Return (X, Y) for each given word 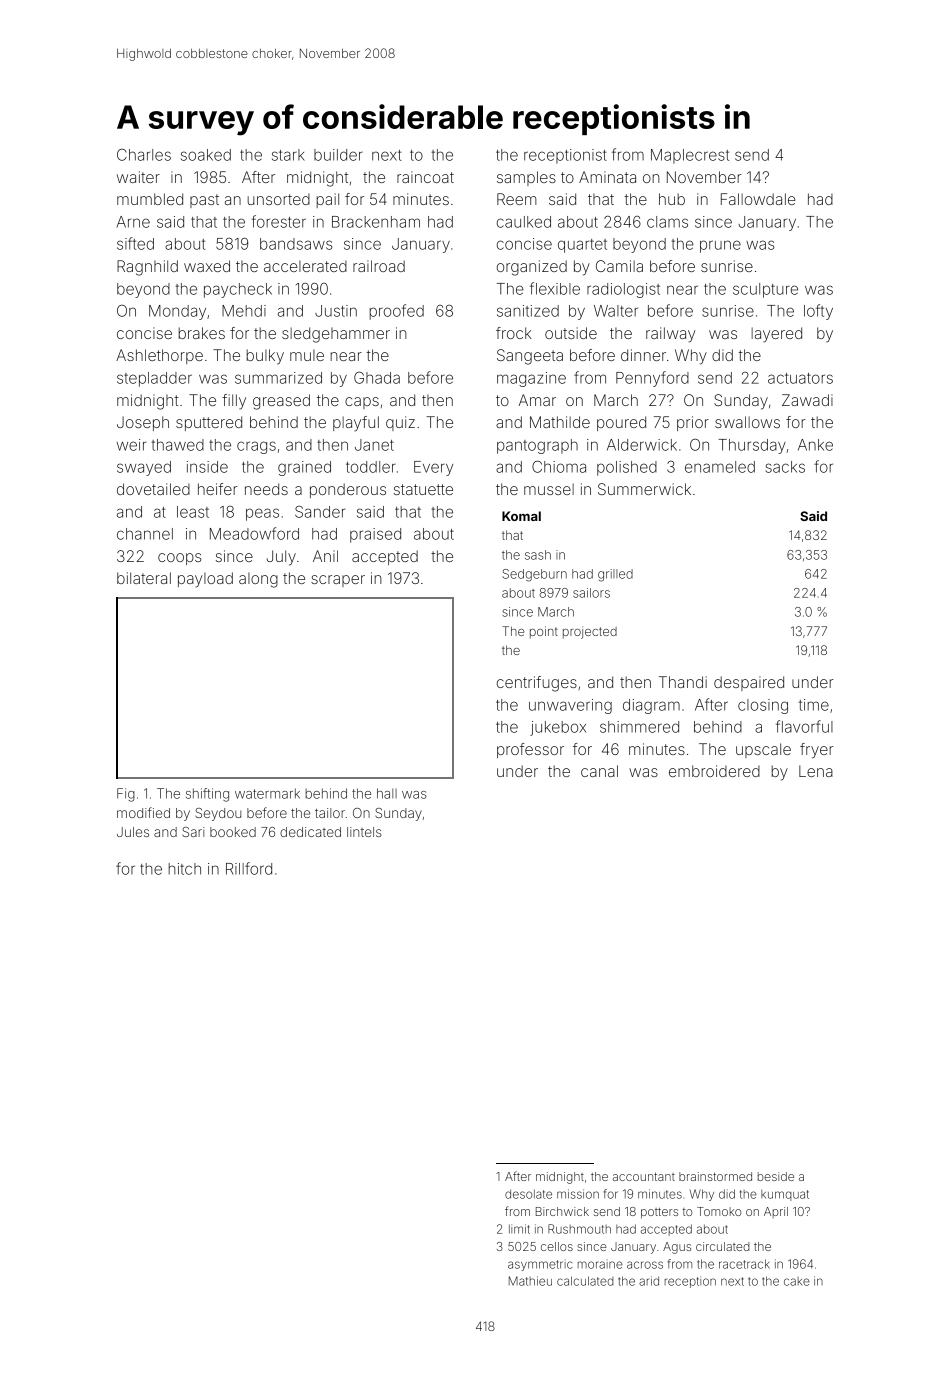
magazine (531, 379)
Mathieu (530, 1281)
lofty (818, 312)
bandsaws (296, 244)
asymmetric (540, 1265)
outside (571, 333)
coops (179, 559)
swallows (747, 422)
